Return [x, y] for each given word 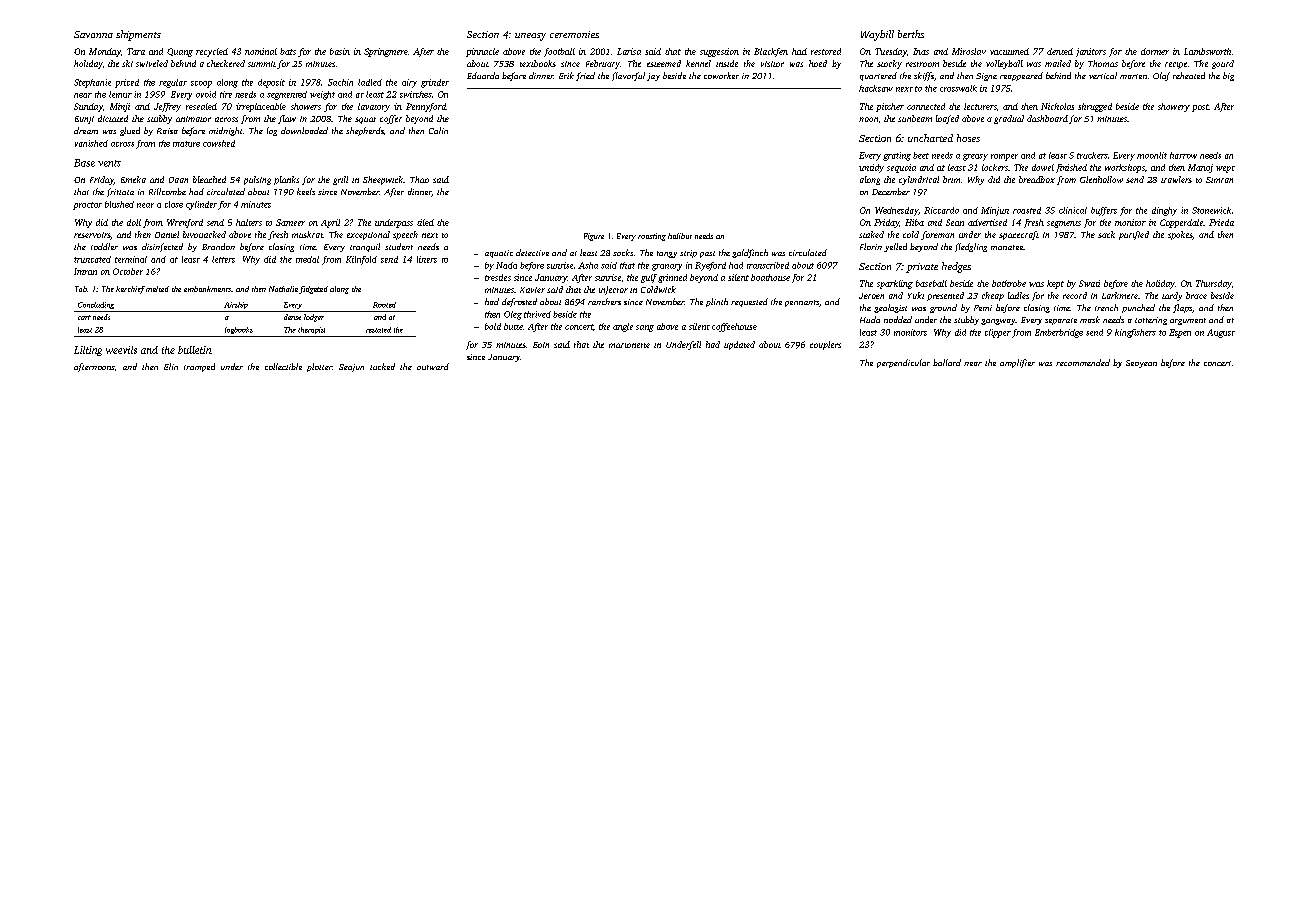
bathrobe [1009, 283]
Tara [136, 51]
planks [286, 180]
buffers [1104, 211]
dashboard [1047, 118]
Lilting [88, 351]
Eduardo [483, 75]
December [891, 191]
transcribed [768, 265]
